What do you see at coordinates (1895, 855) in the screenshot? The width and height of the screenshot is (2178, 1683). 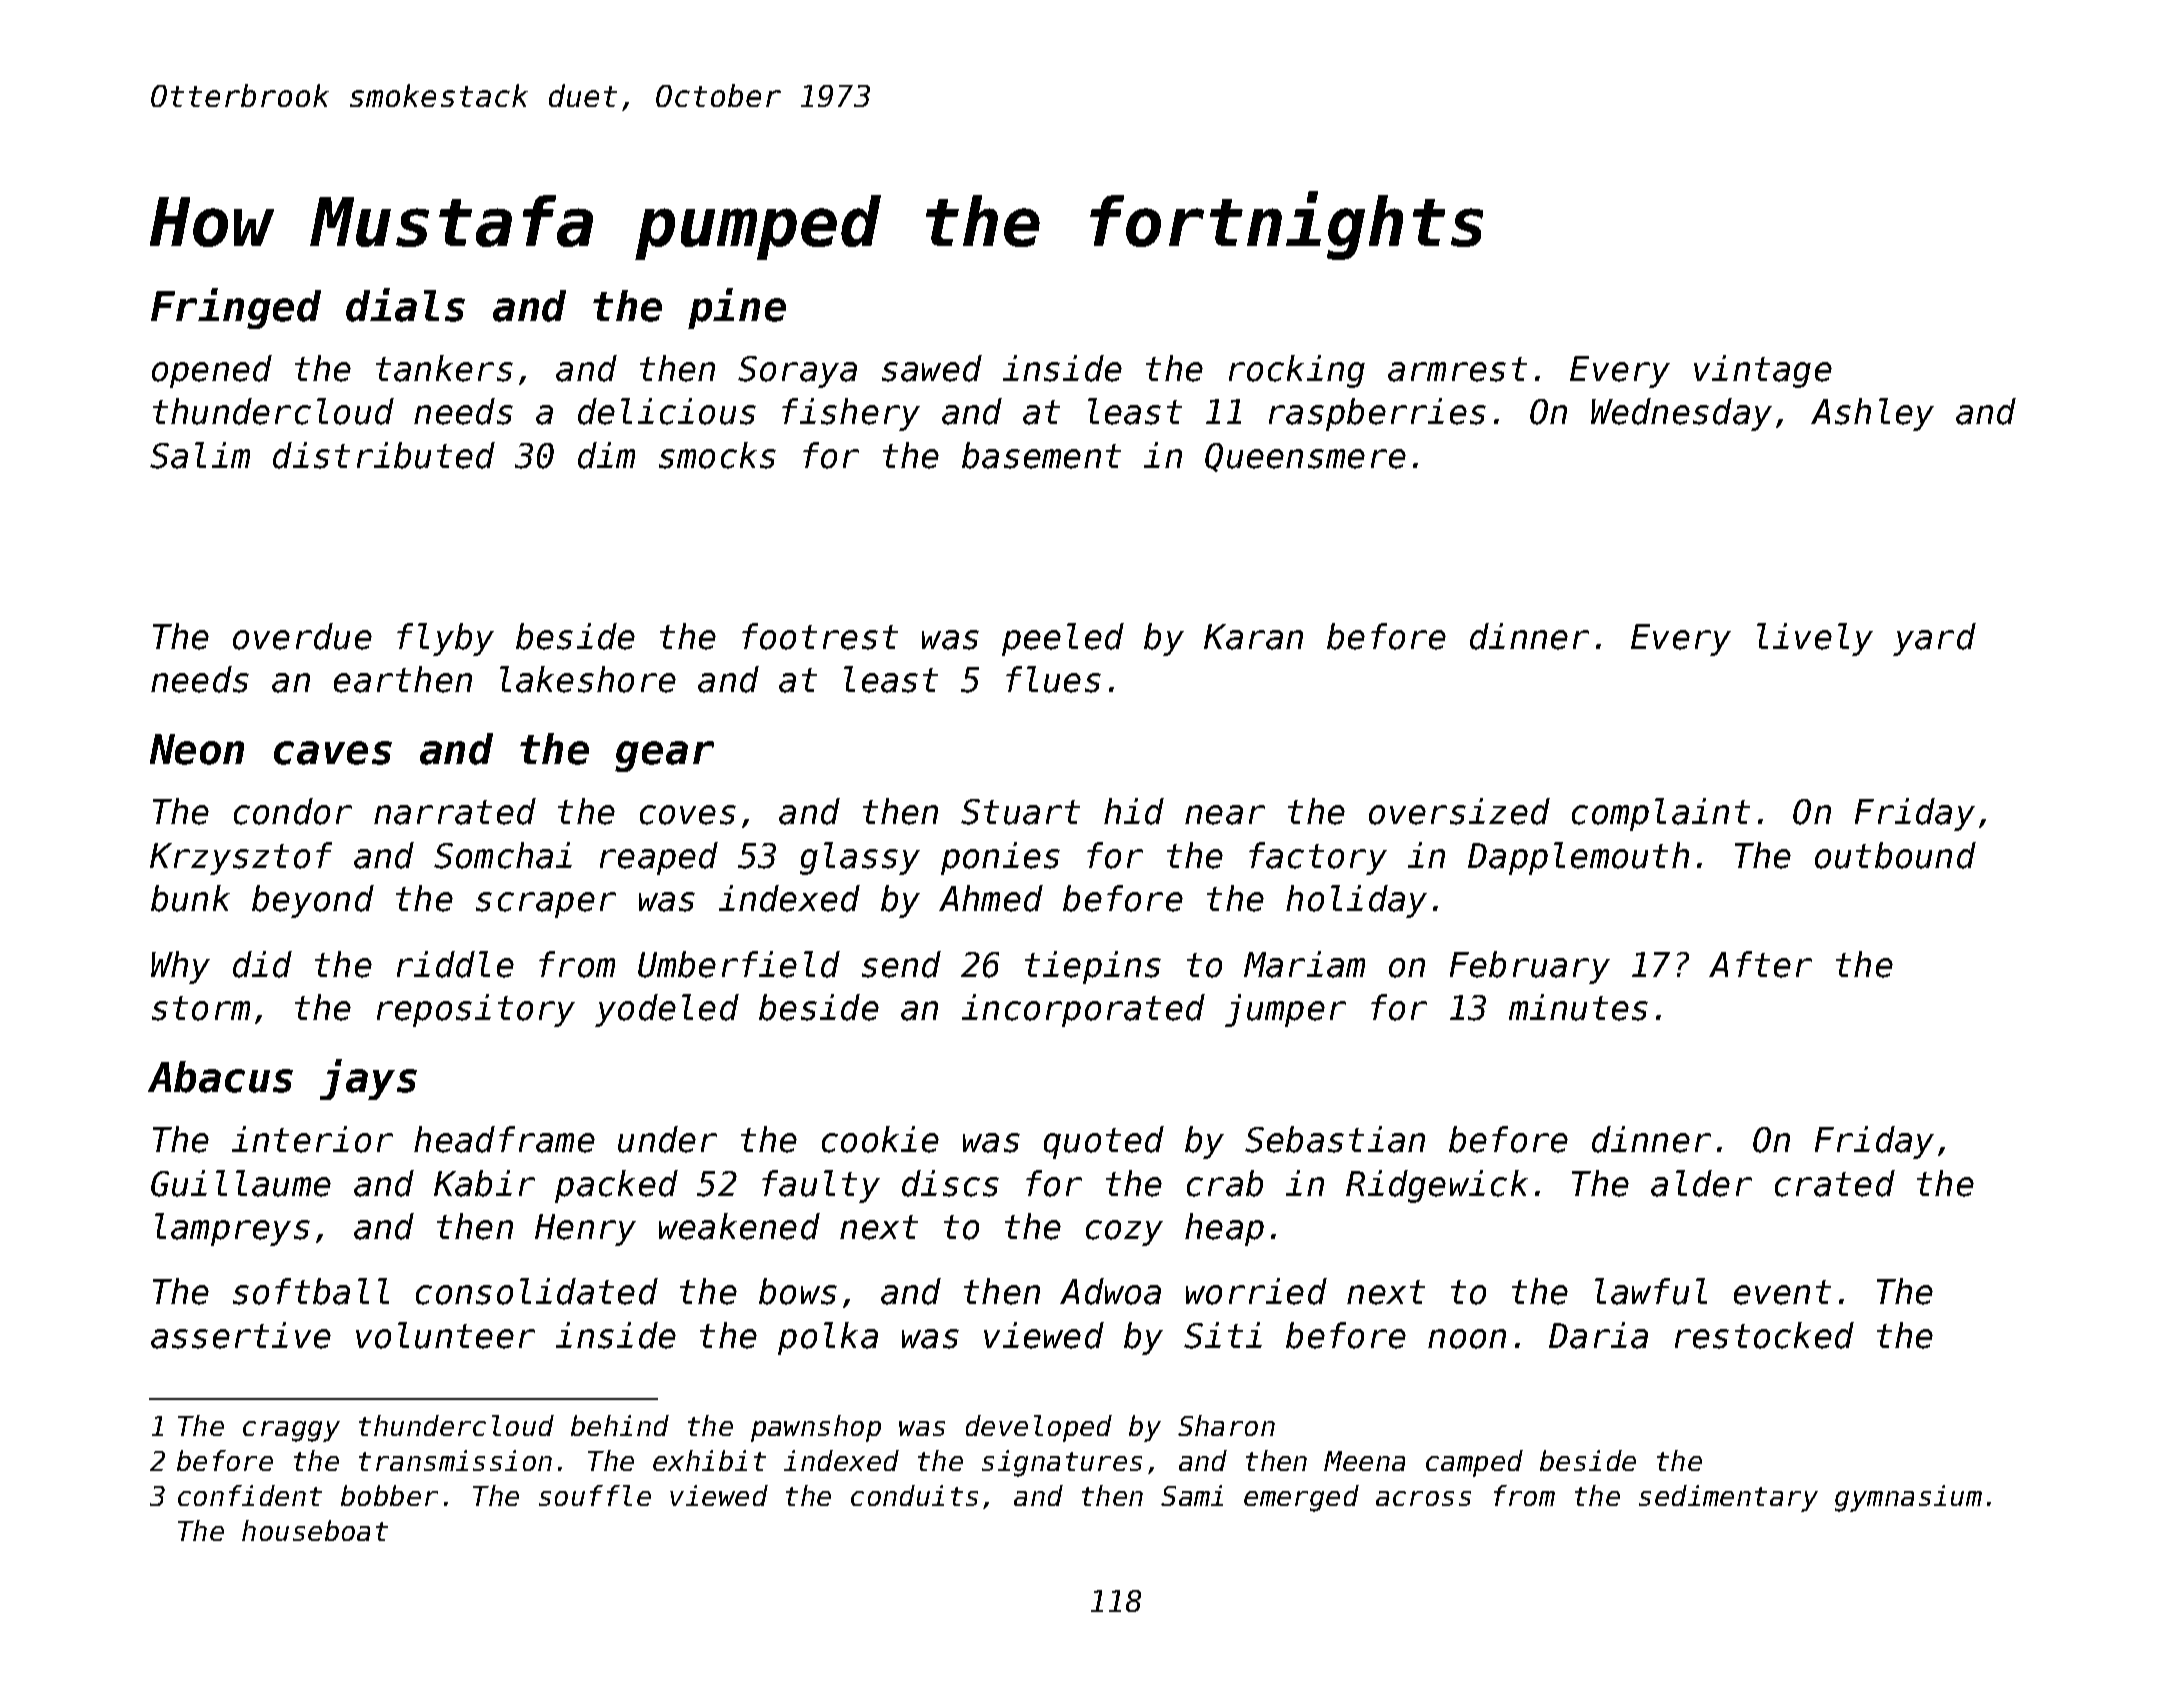 I see `outbound` at bounding box center [1895, 855].
